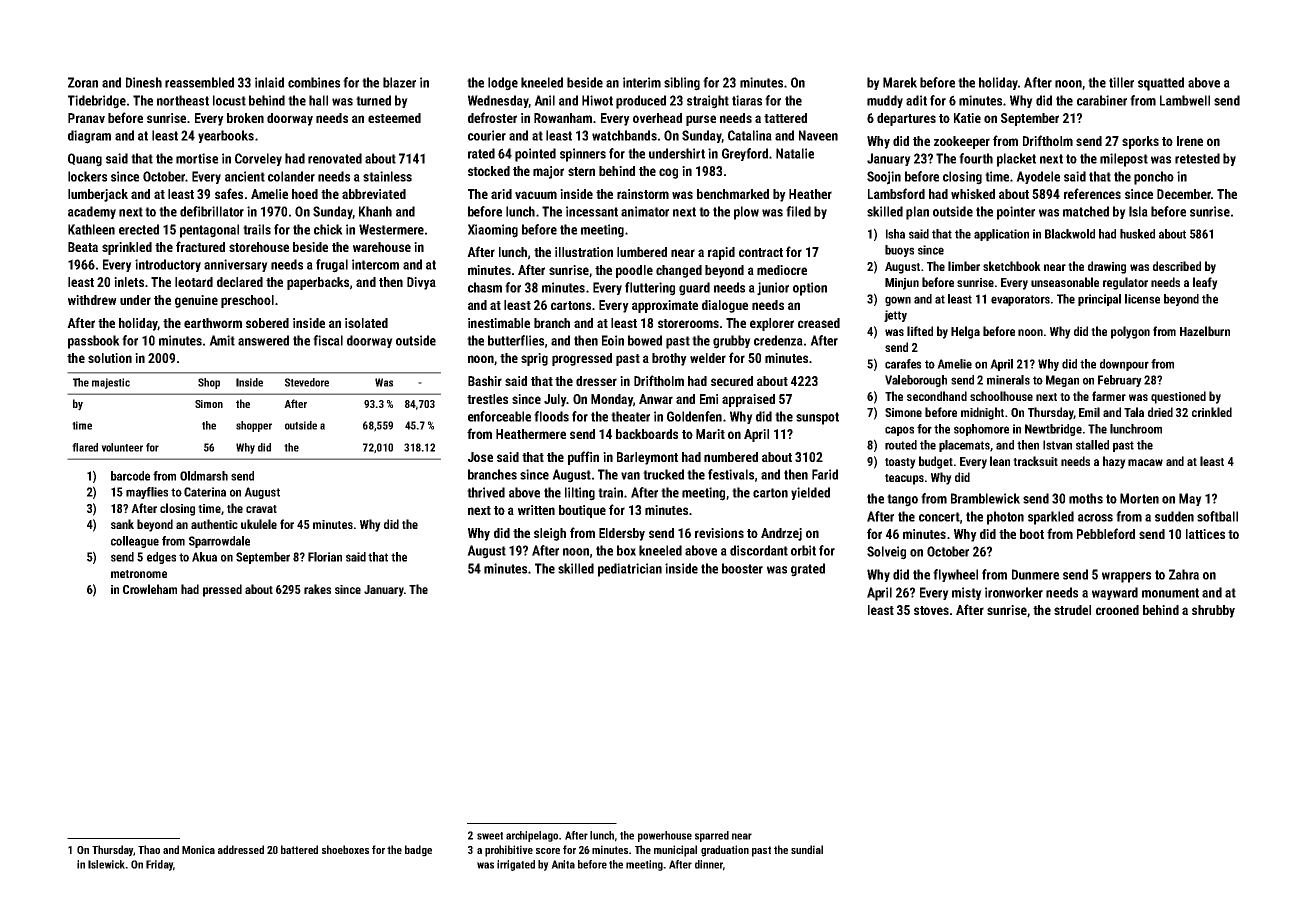 The height and width of the image is (924, 1308). What do you see at coordinates (665, 836) in the image?
I see `powerhouse` at bounding box center [665, 836].
